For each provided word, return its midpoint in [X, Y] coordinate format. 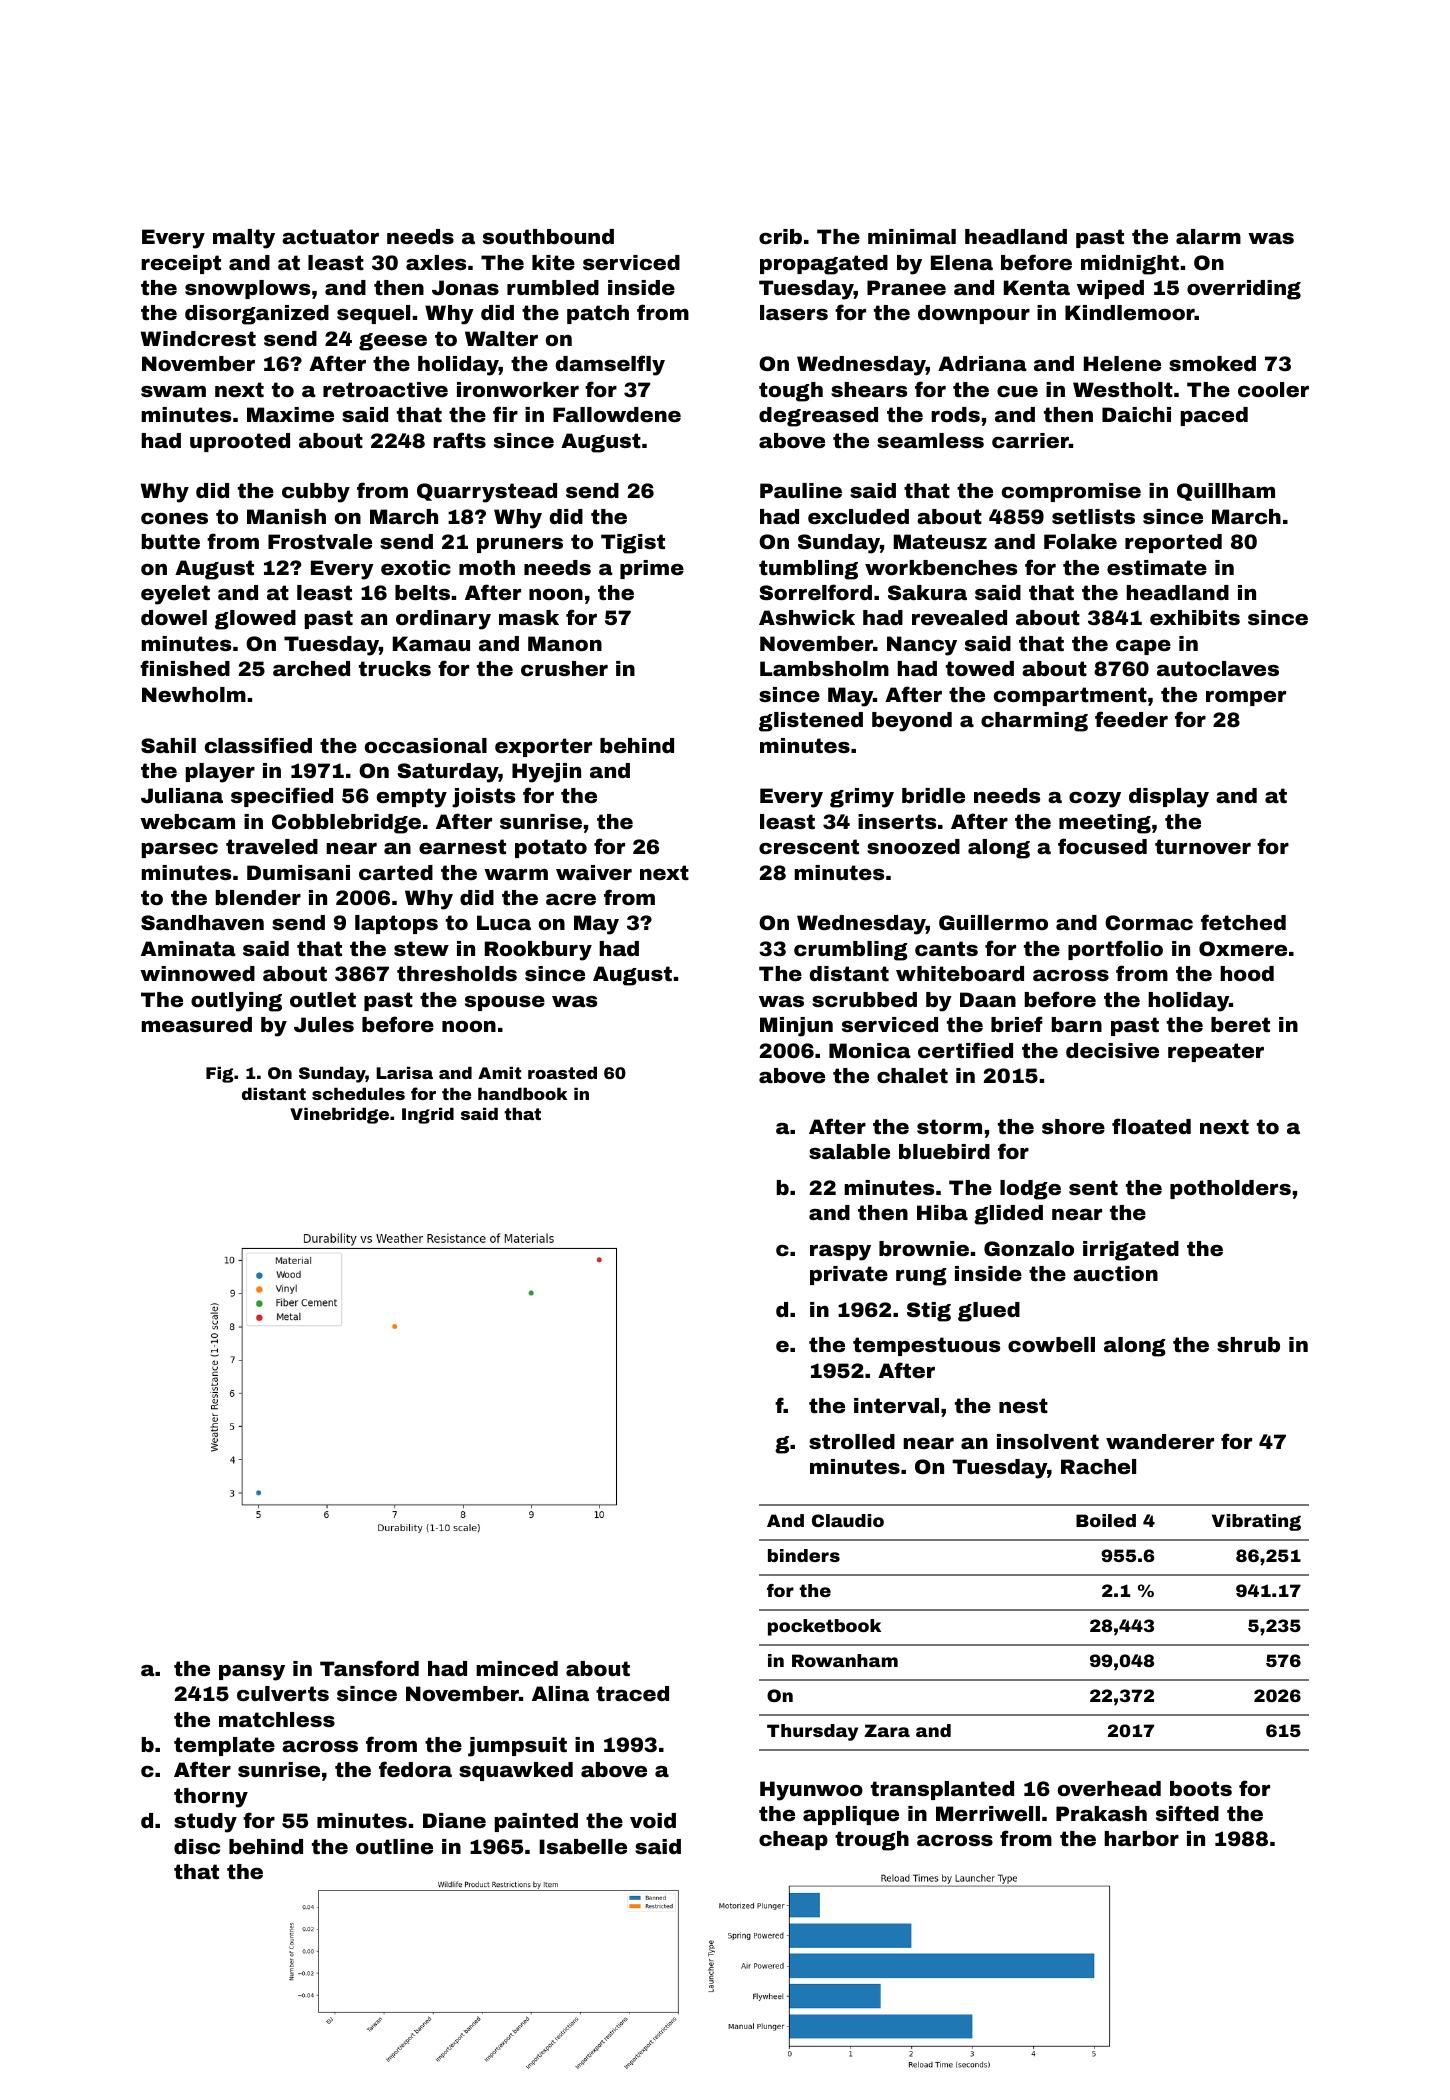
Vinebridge [339, 1115]
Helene [1122, 363]
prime [652, 569]
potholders [1230, 1189]
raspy [840, 1253]
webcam [187, 821]
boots [1201, 1788]
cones [174, 518]
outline [394, 1846]
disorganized [257, 315]
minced [517, 1668]
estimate [1157, 567]
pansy [252, 1673]
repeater [1216, 1052]
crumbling [851, 951]
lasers [794, 312]
